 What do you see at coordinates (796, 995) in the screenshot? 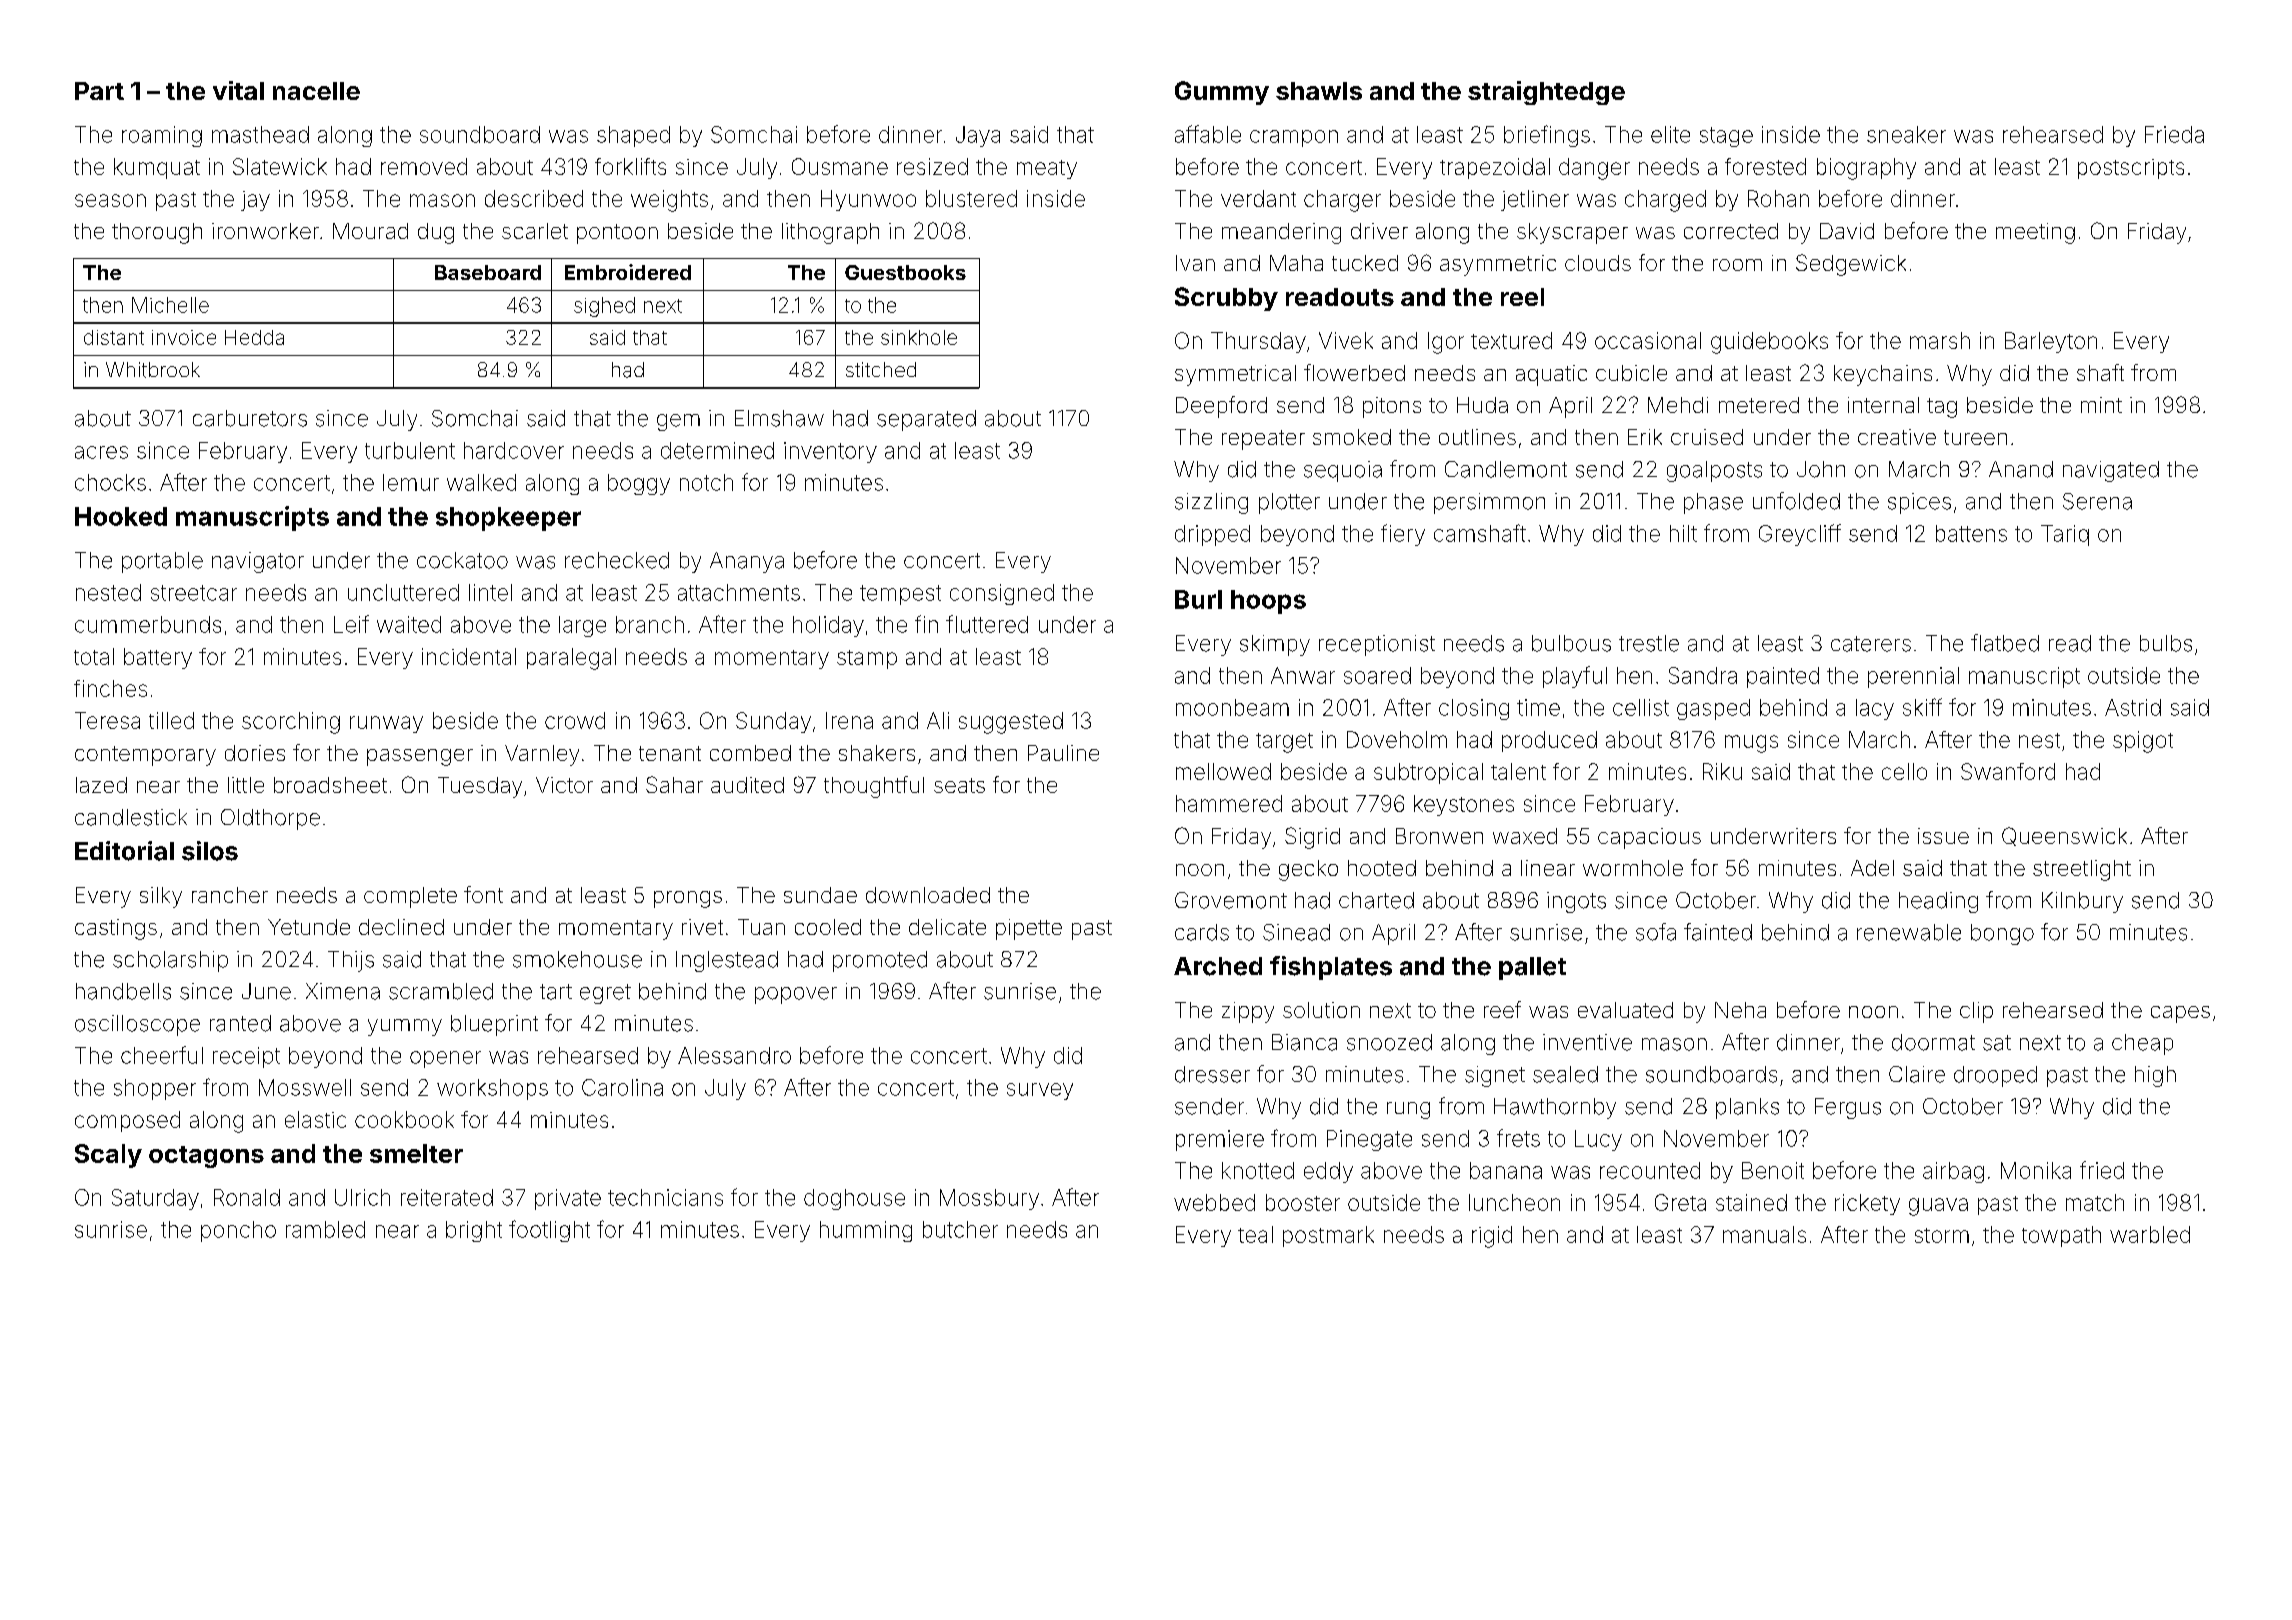
I see `popover` at bounding box center [796, 995].
